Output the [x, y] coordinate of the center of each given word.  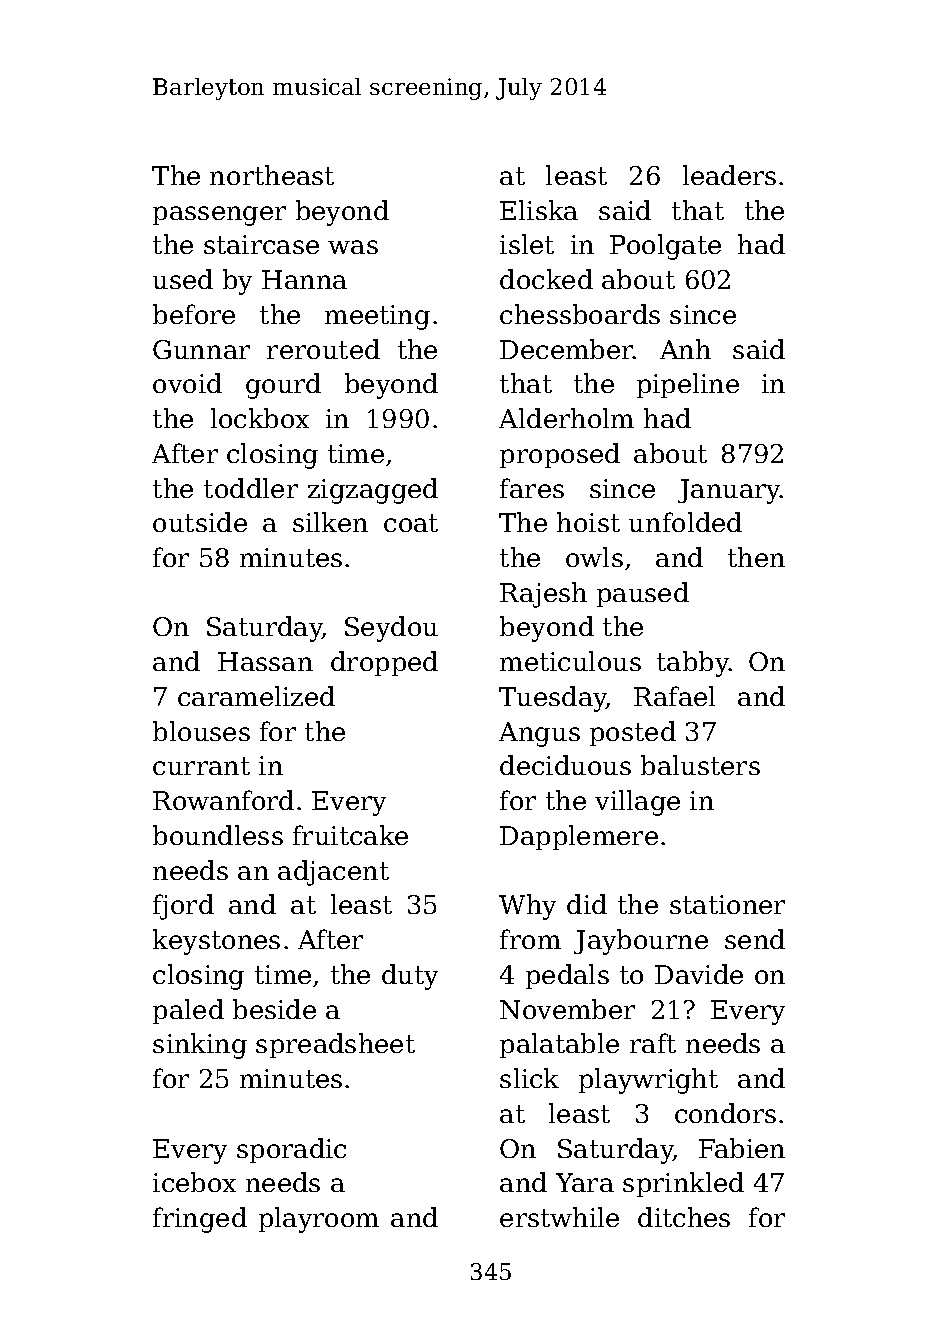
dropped [384, 663]
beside [274, 1009]
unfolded [685, 522]
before [194, 314]
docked [546, 279]
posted [633, 733]
